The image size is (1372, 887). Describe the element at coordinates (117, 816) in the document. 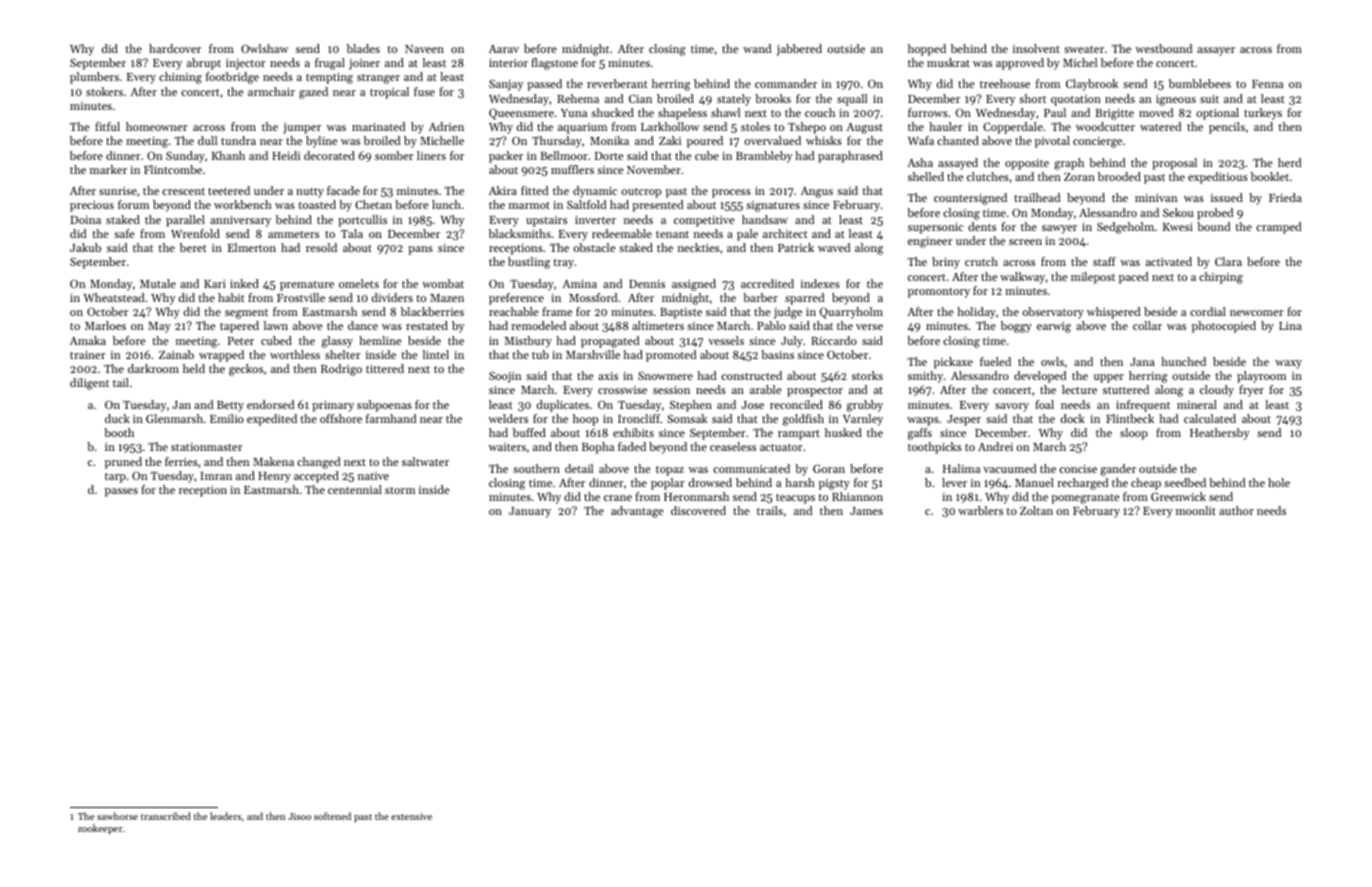

I see `sawhorse` at that location.
